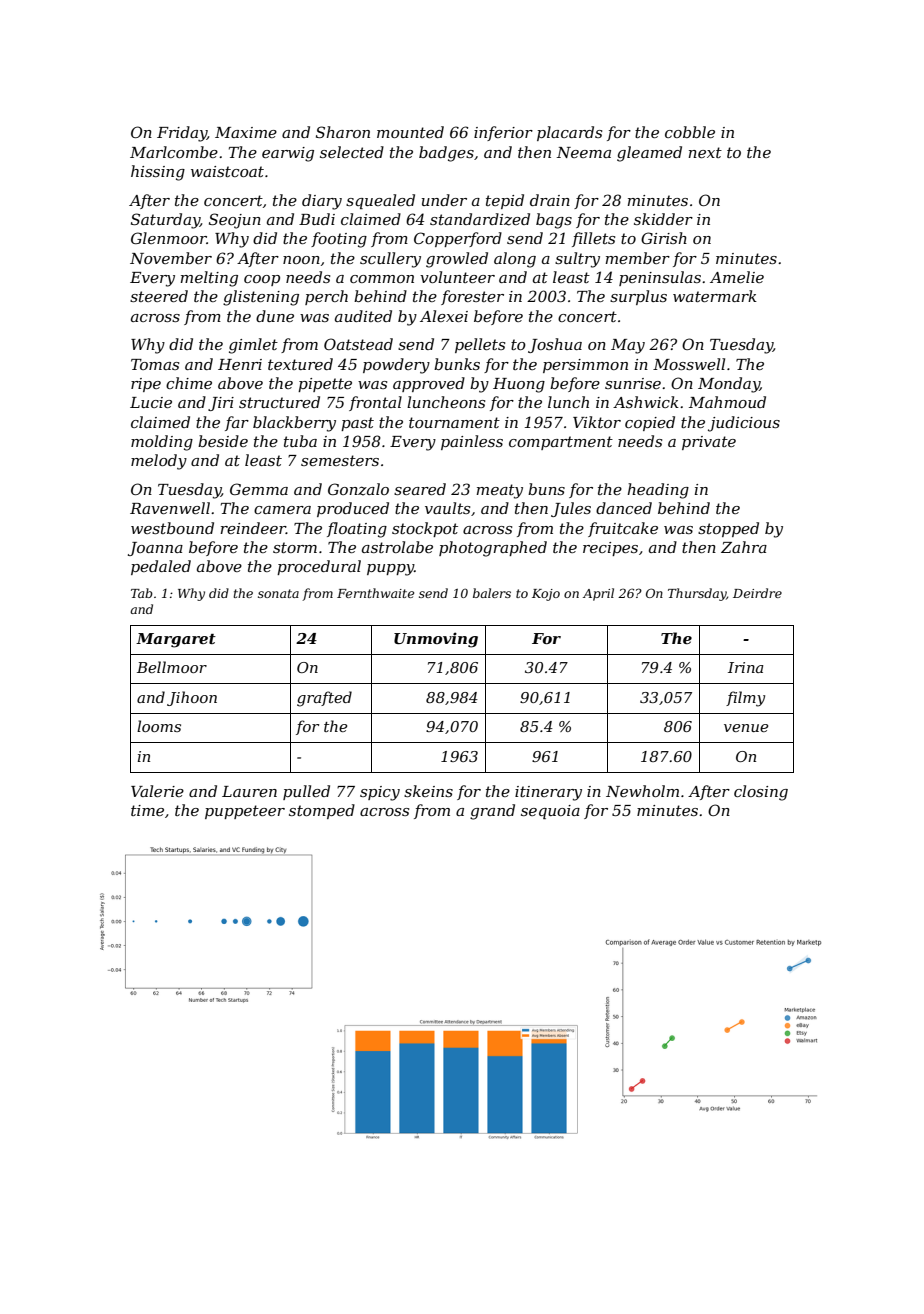 This screenshot has width=924, height=1314. What do you see at coordinates (690, 132) in the screenshot?
I see `cobble` at bounding box center [690, 132].
